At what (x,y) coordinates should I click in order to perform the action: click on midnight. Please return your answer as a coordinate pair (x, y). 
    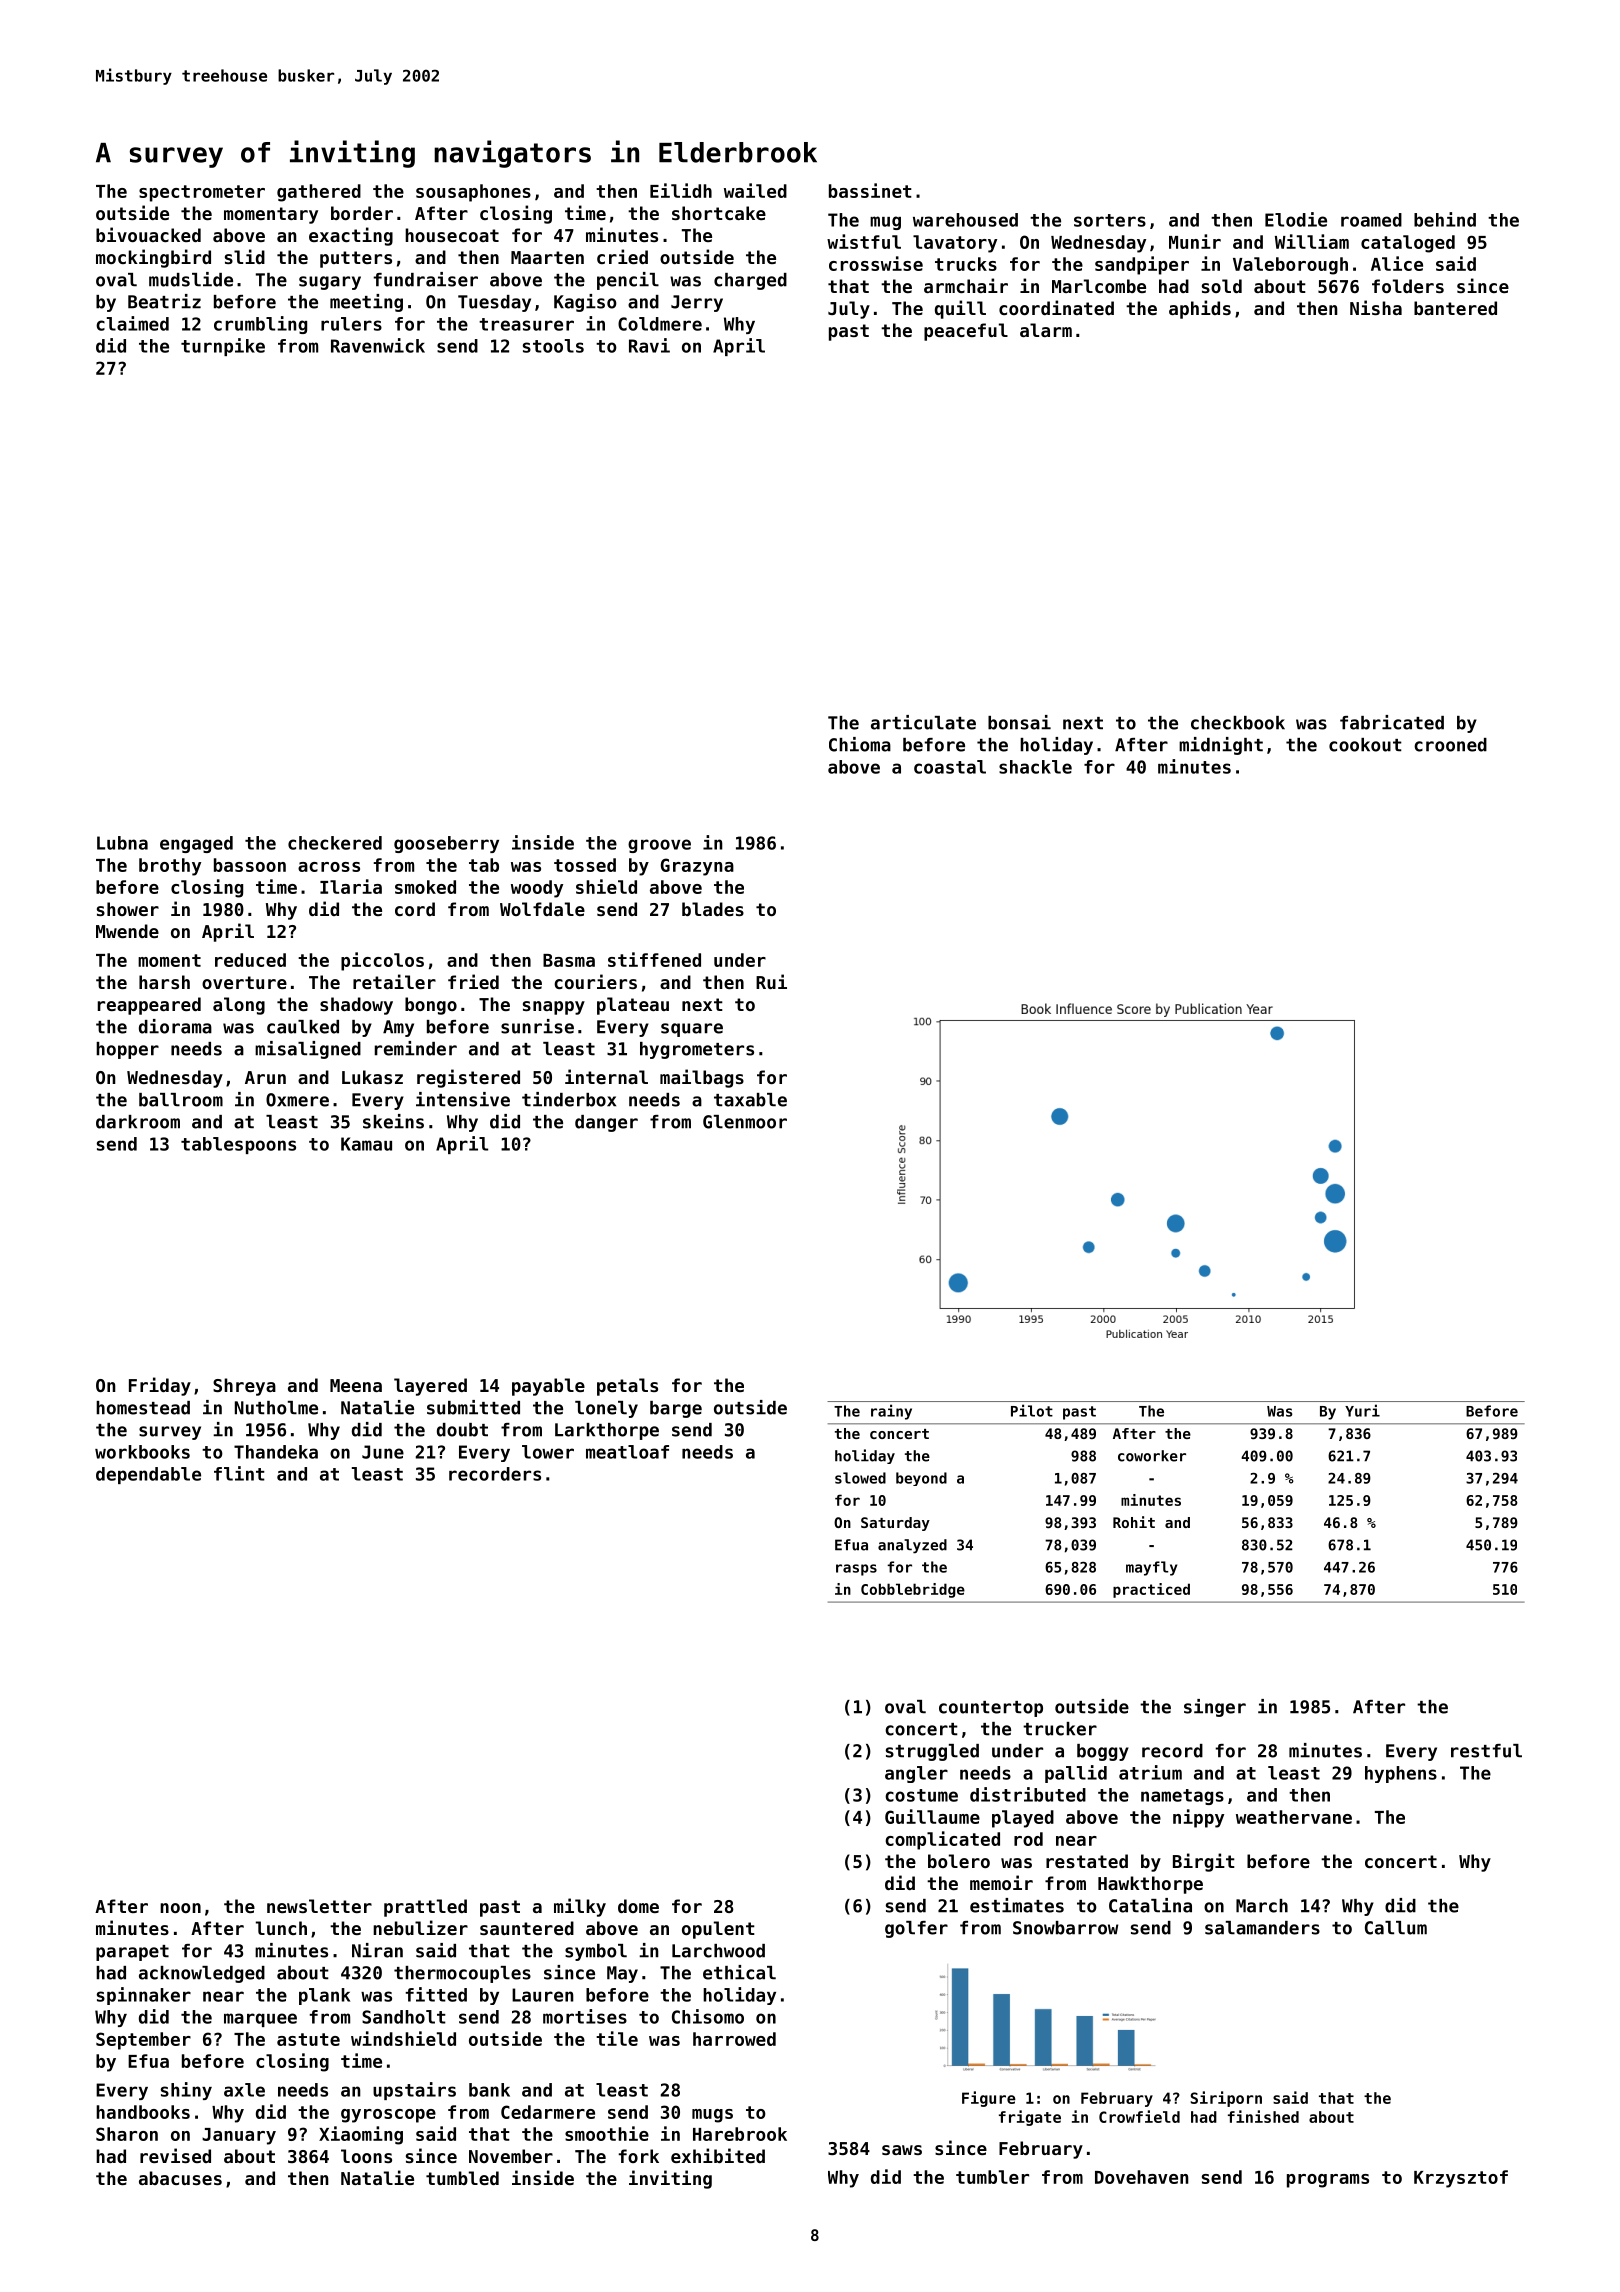
    Looking at the image, I should click on (1221, 746).
